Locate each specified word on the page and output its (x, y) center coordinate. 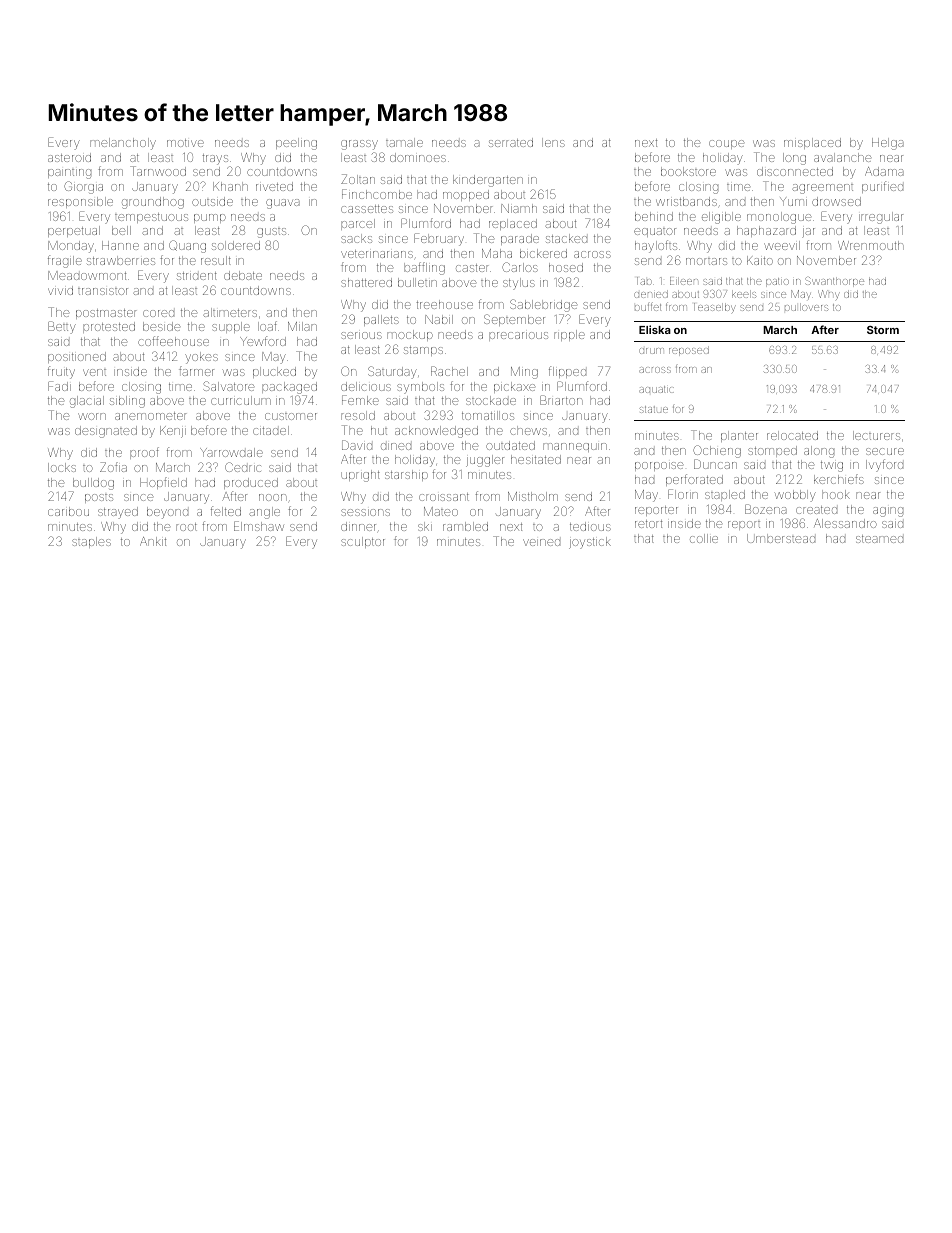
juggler (485, 461)
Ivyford (884, 465)
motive (185, 143)
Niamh (519, 208)
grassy (359, 145)
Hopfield (163, 483)
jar (808, 233)
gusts (271, 233)
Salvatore (228, 386)
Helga (888, 144)
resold (358, 415)
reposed (689, 351)
